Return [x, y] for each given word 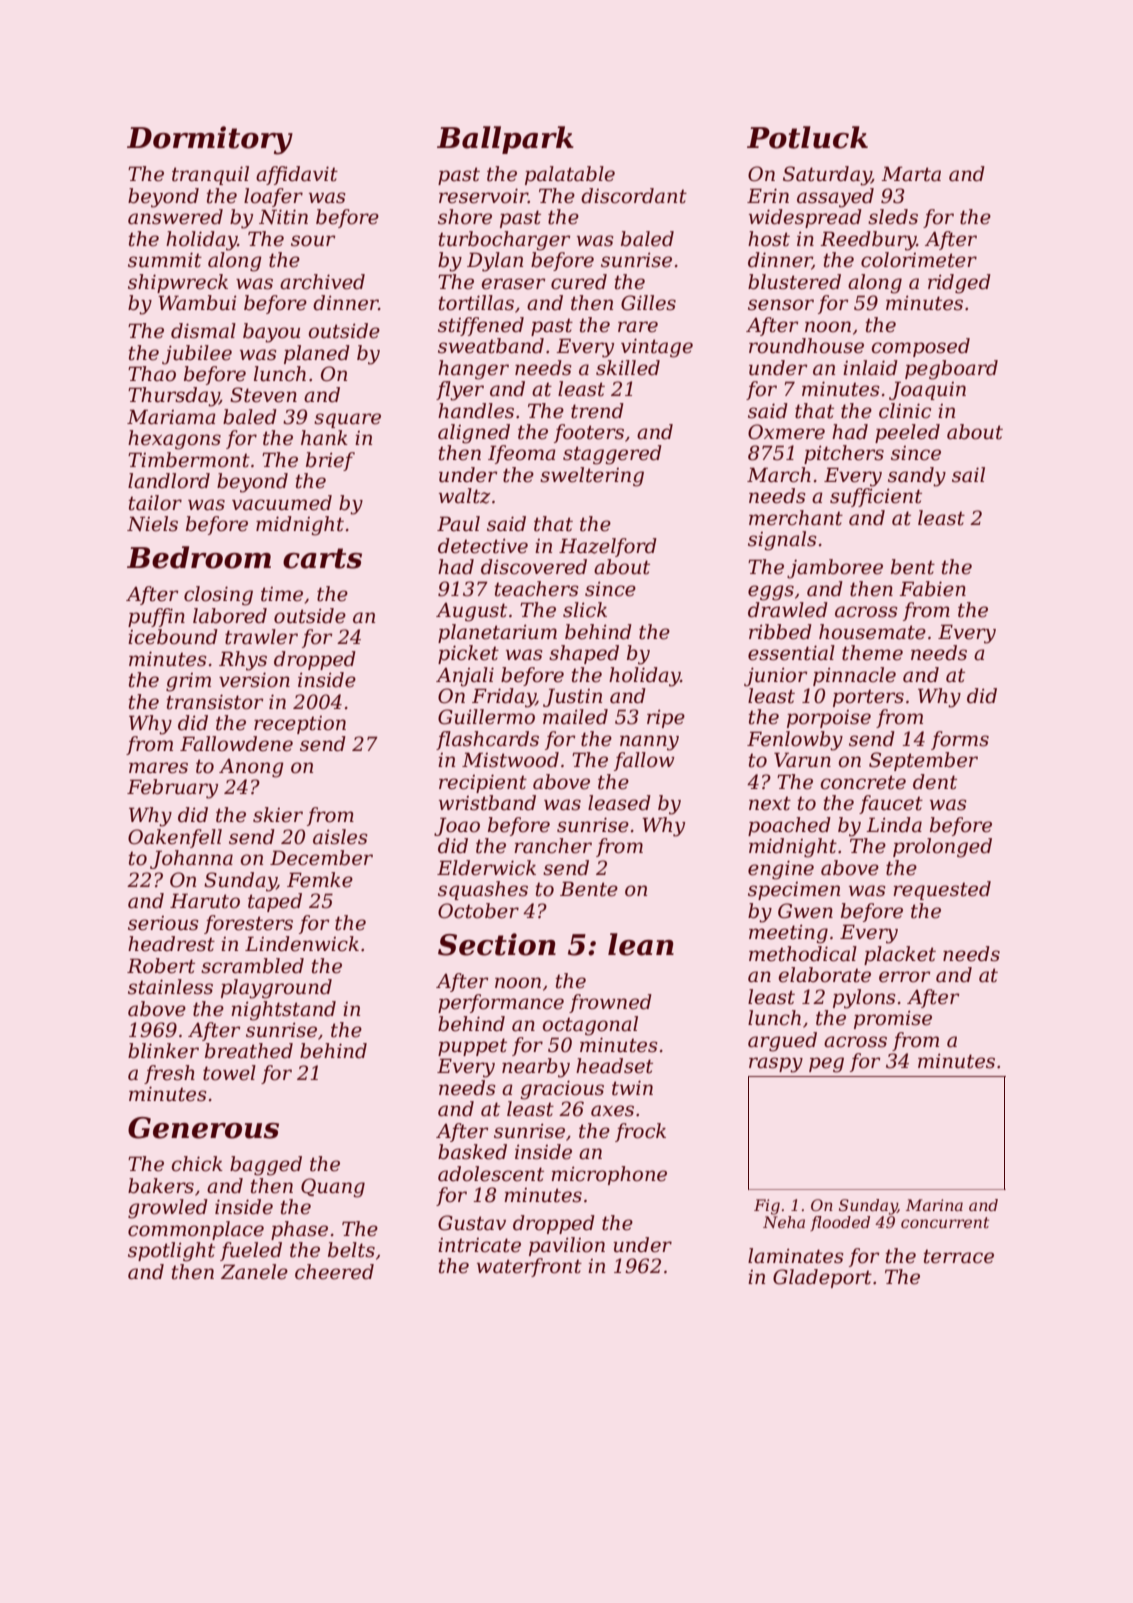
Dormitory [210, 140]
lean [641, 944]
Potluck [807, 137]
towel [229, 1073]
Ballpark [505, 140]
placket [900, 955]
